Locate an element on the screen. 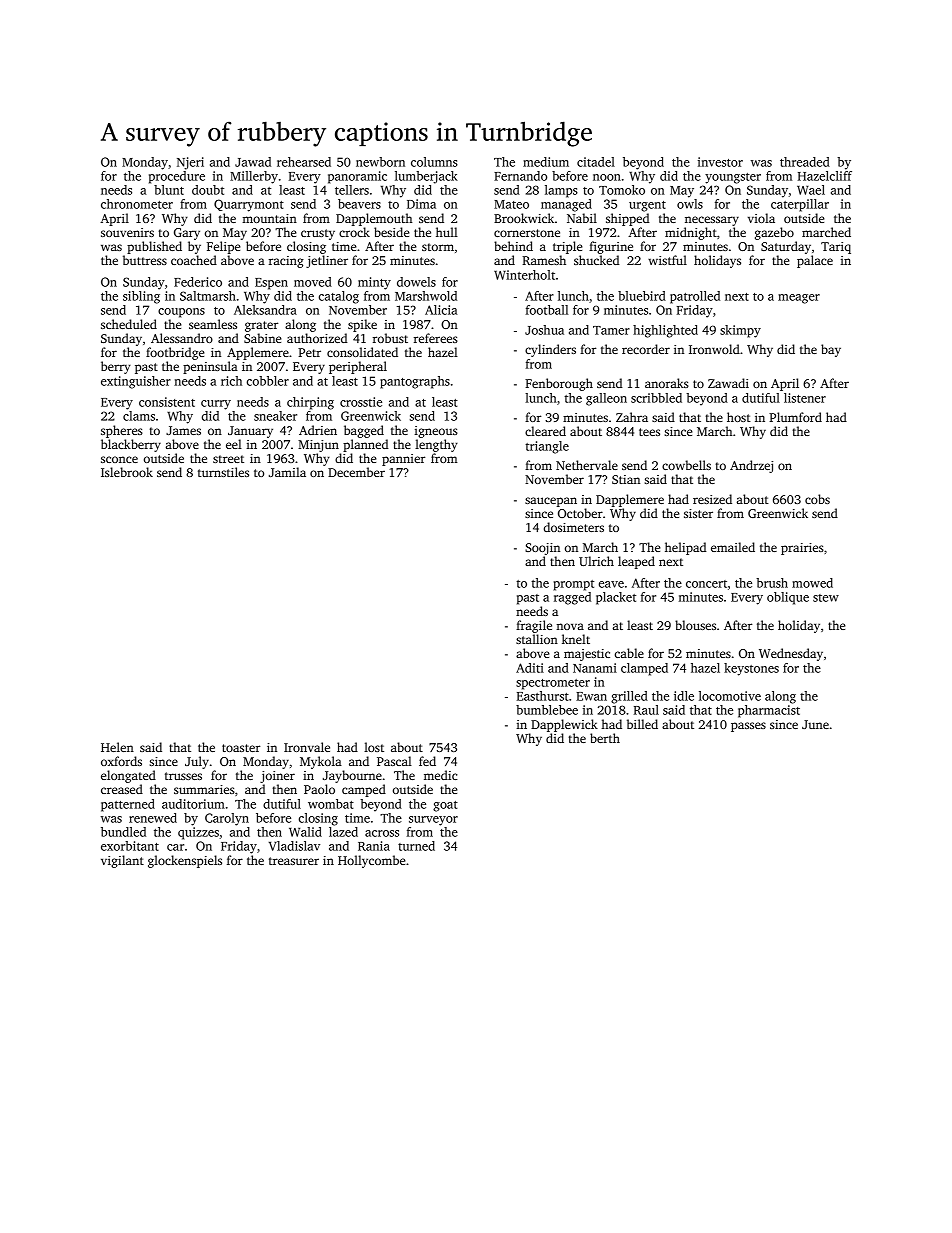 The height and width of the screenshot is (1233, 952). cobs is located at coordinates (817, 499).
